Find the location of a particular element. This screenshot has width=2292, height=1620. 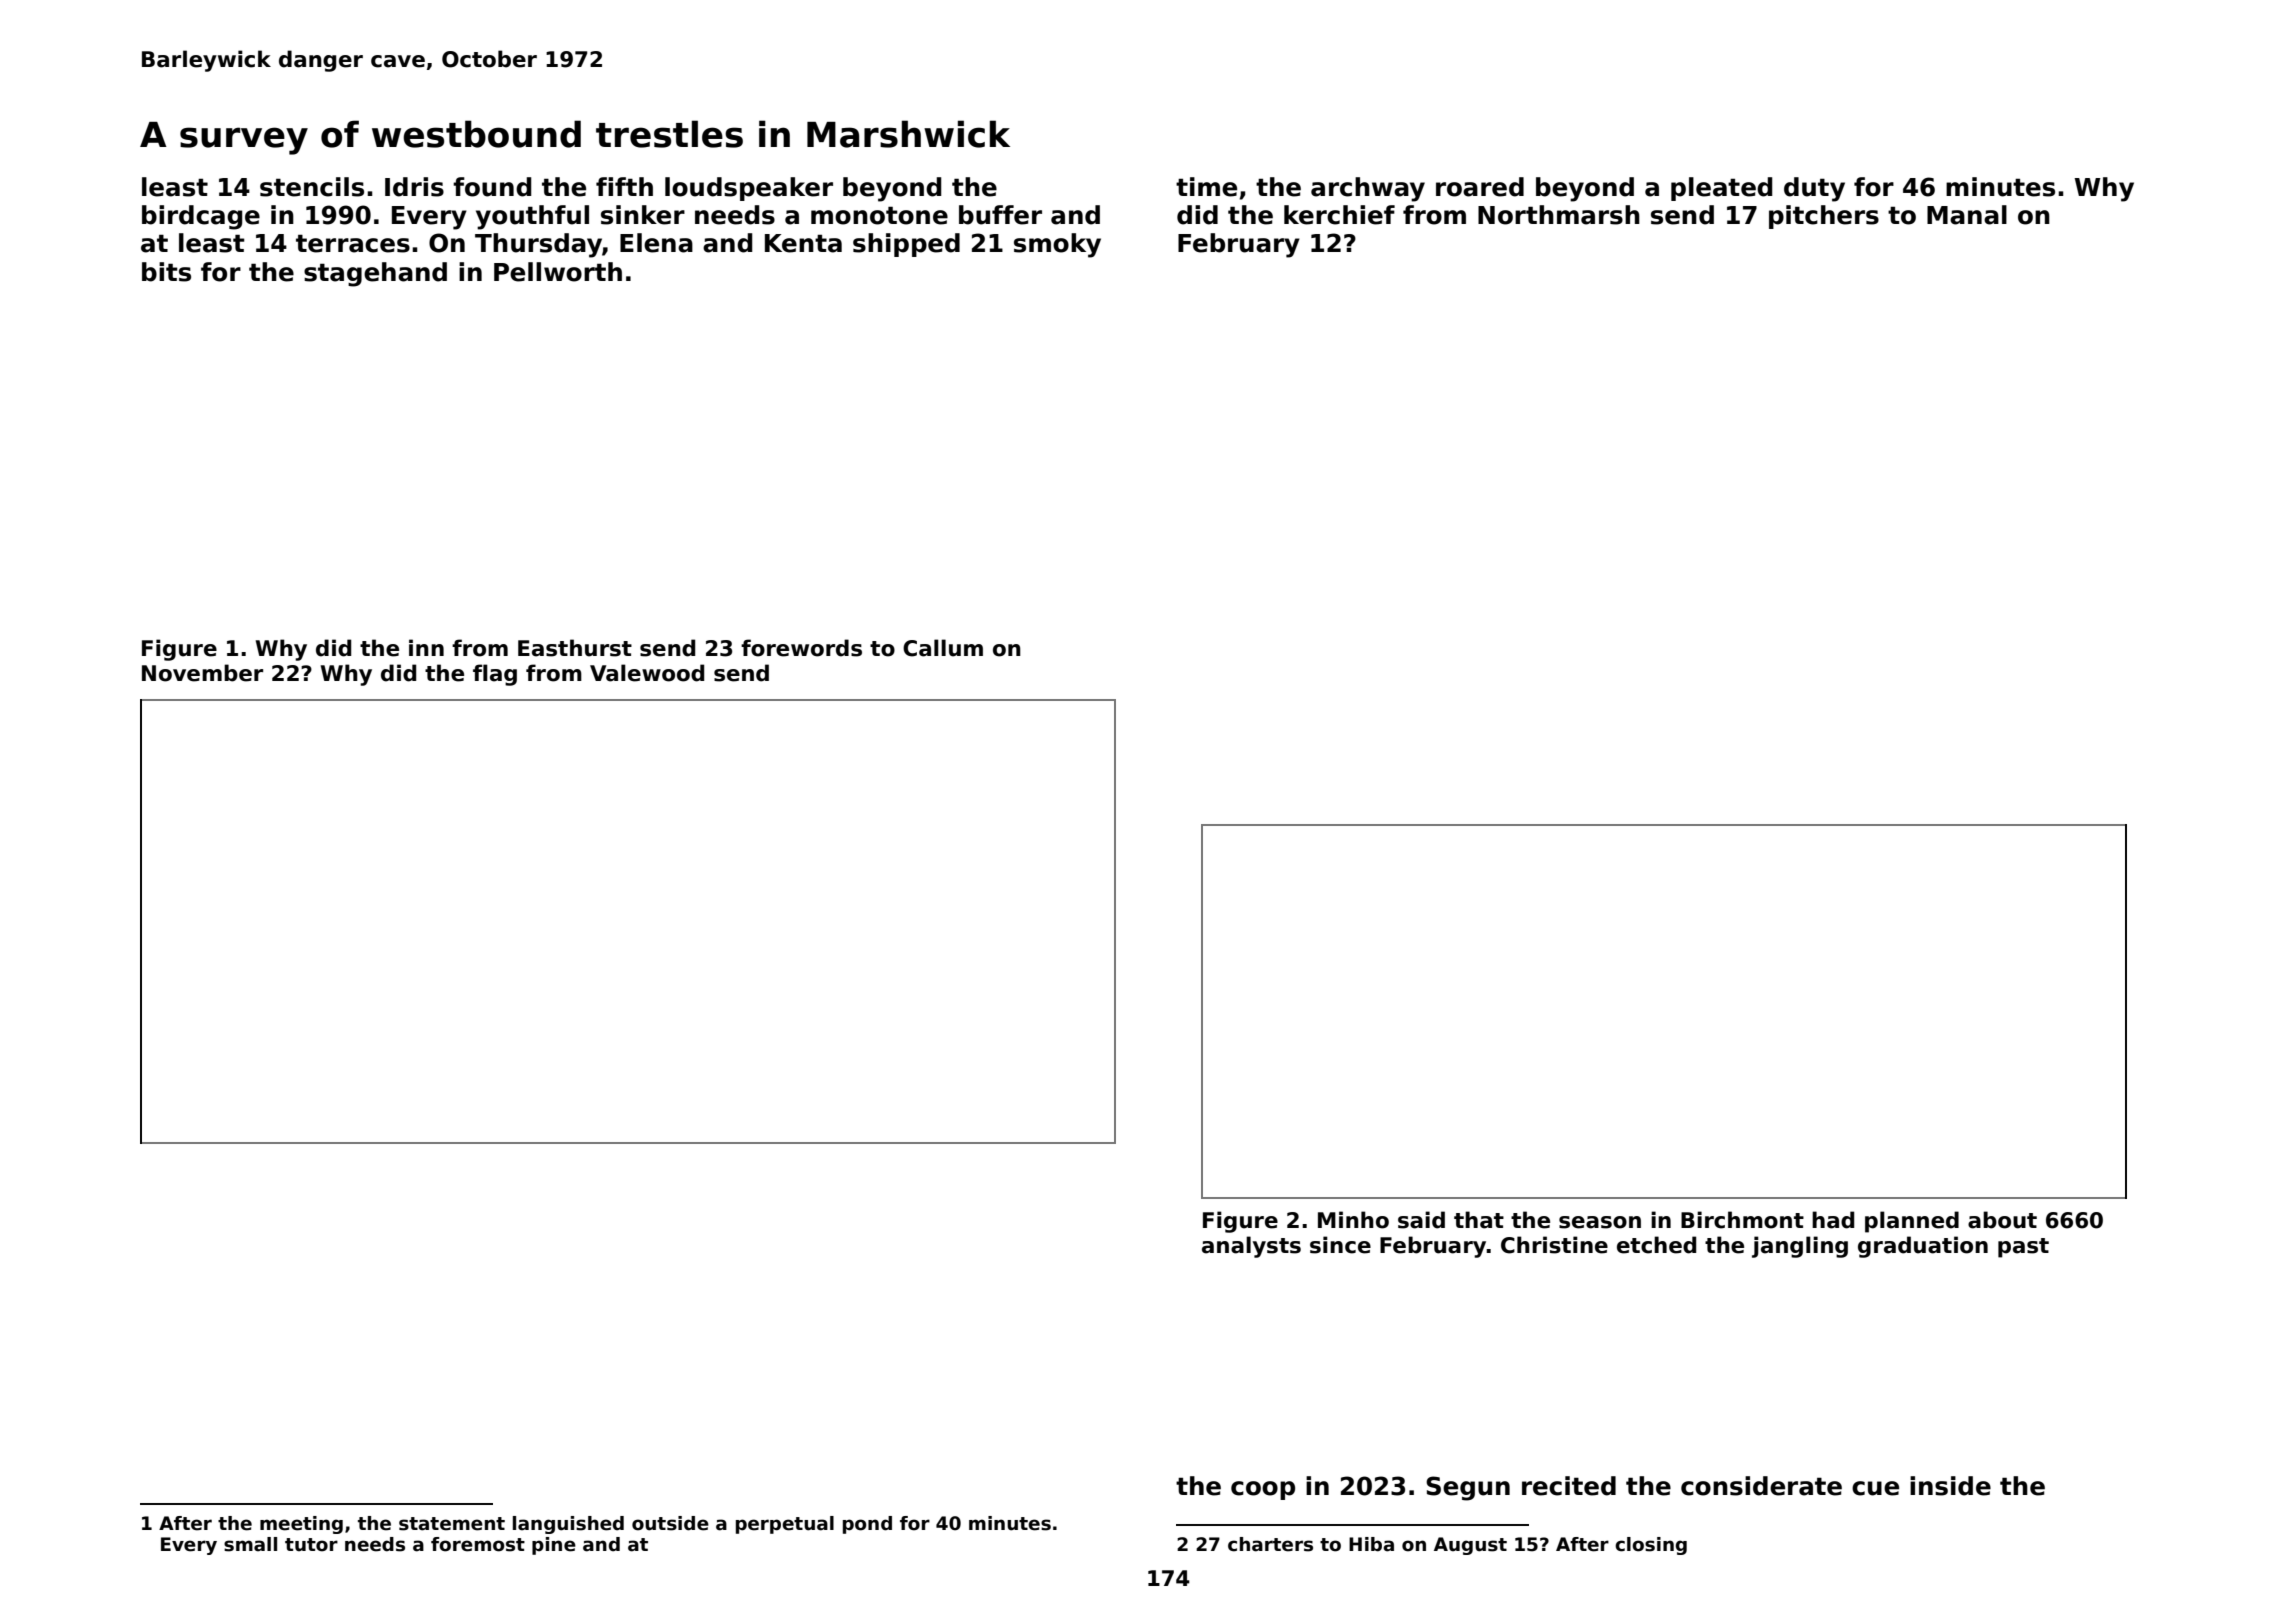

Minho is located at coordinates (1353, 1220).
